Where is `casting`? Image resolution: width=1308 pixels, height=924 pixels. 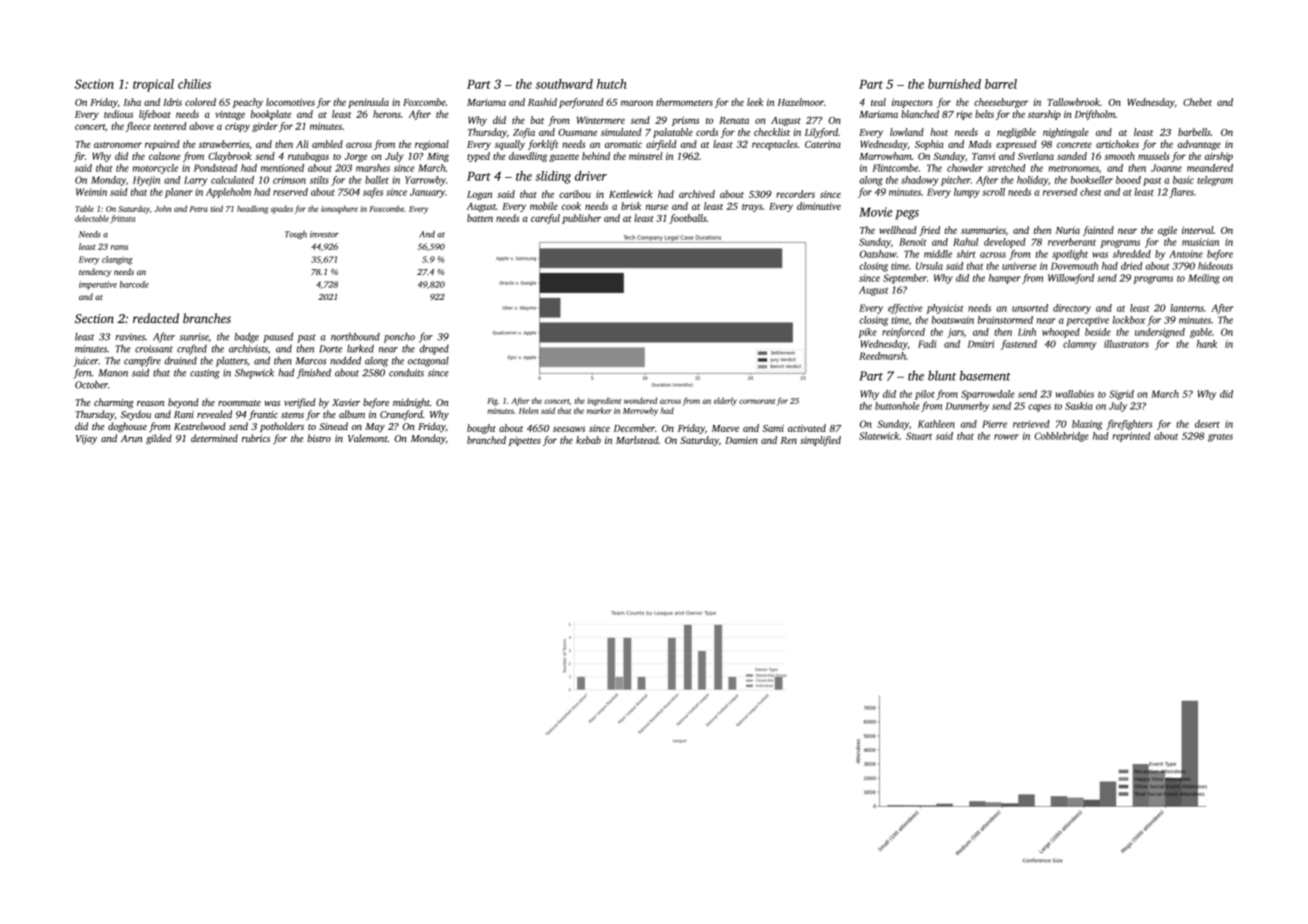
casting is located at coordinates (205, 374).
